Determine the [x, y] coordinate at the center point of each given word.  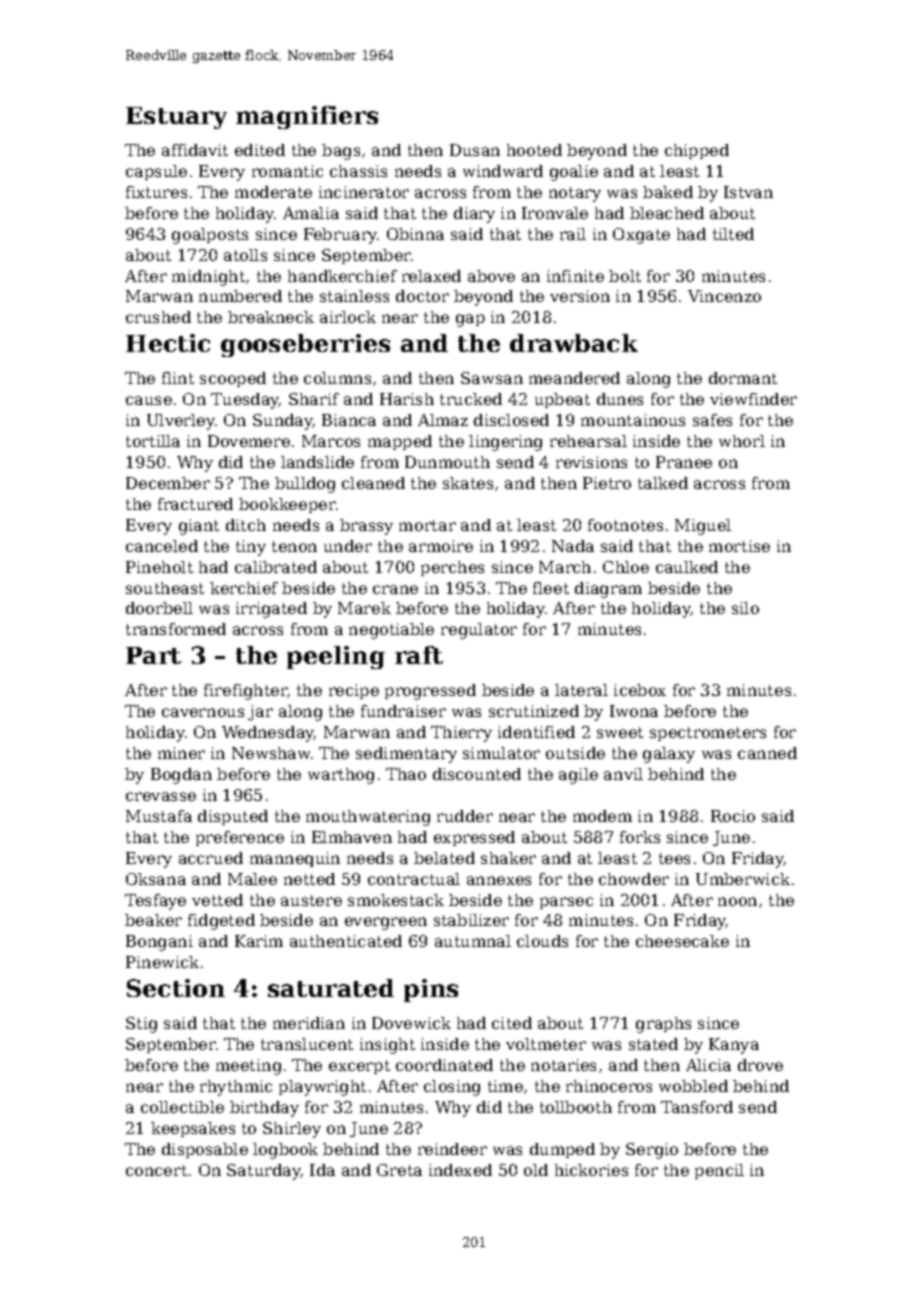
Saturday [264, 1172]
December [168, 483]
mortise [739, 546]
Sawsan [492, 378]
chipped [697, 151]
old [536, 1170]
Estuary [176, 118]
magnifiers [307, 117]
